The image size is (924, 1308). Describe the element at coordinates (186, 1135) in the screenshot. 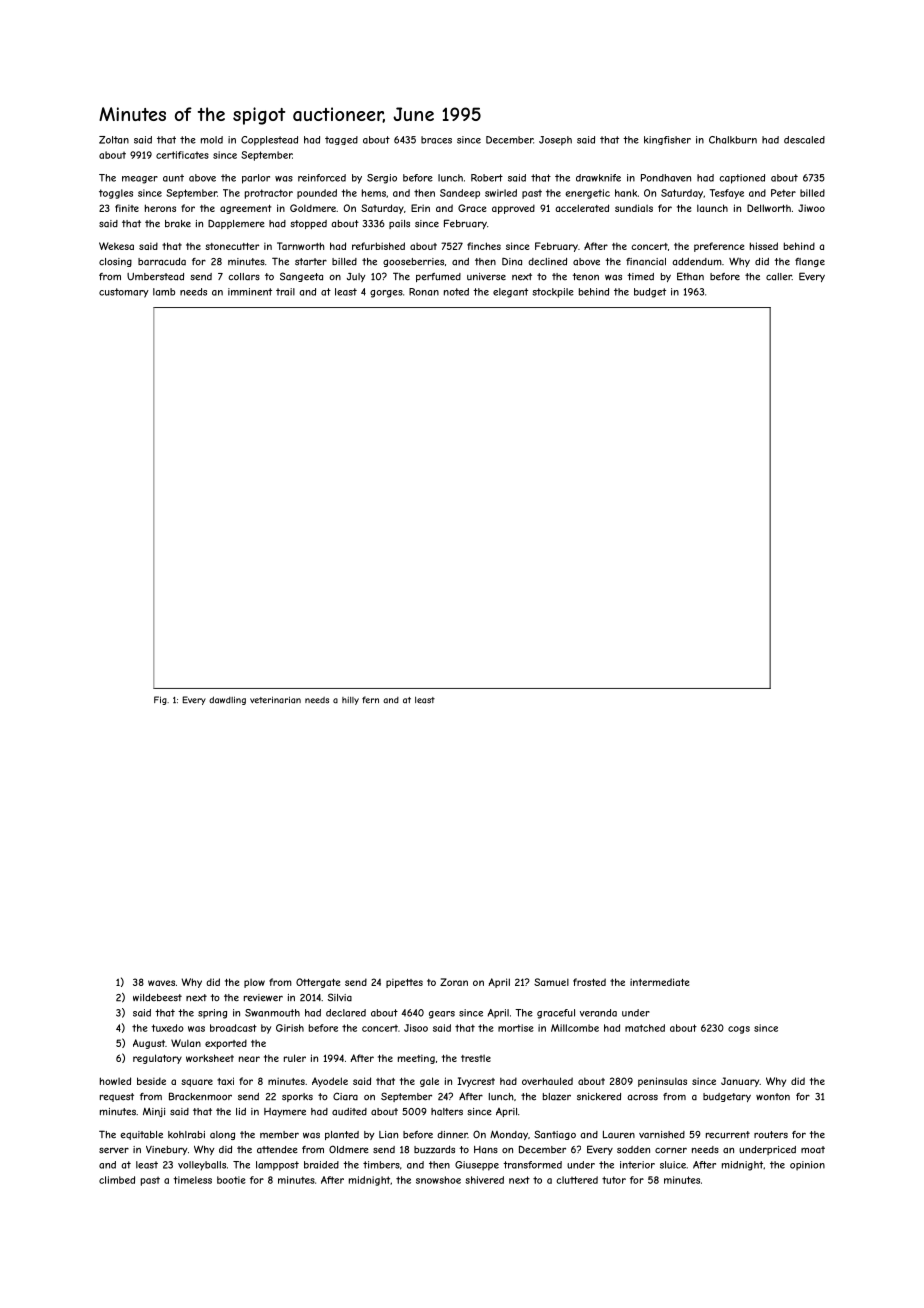

I see `kohlrabi` at that location.
